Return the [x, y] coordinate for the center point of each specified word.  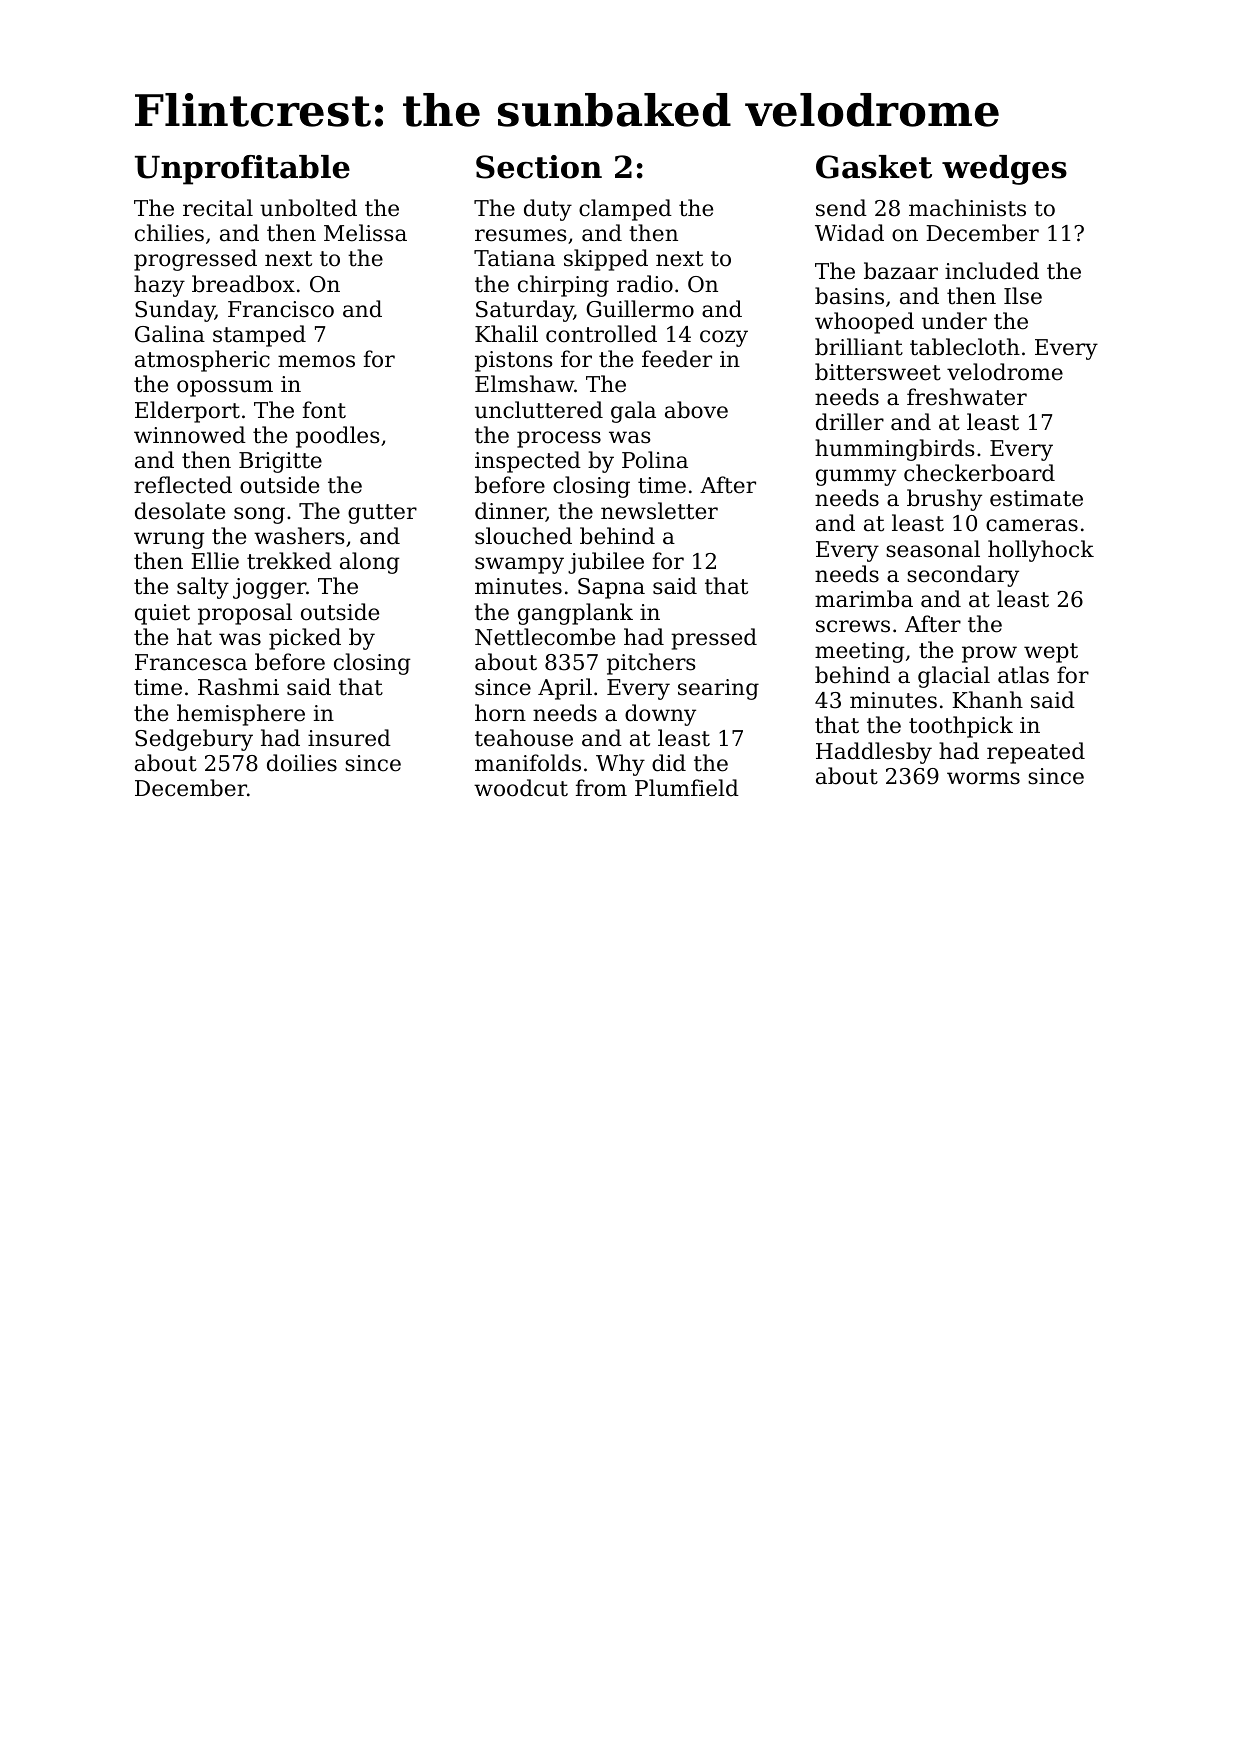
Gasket [874, 167]
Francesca [191, 662]
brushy [944, 500]
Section [539, 167]
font [324, 410]
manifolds [528, 763]
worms [983, 778]
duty [548, 210]
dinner [510, 512]
